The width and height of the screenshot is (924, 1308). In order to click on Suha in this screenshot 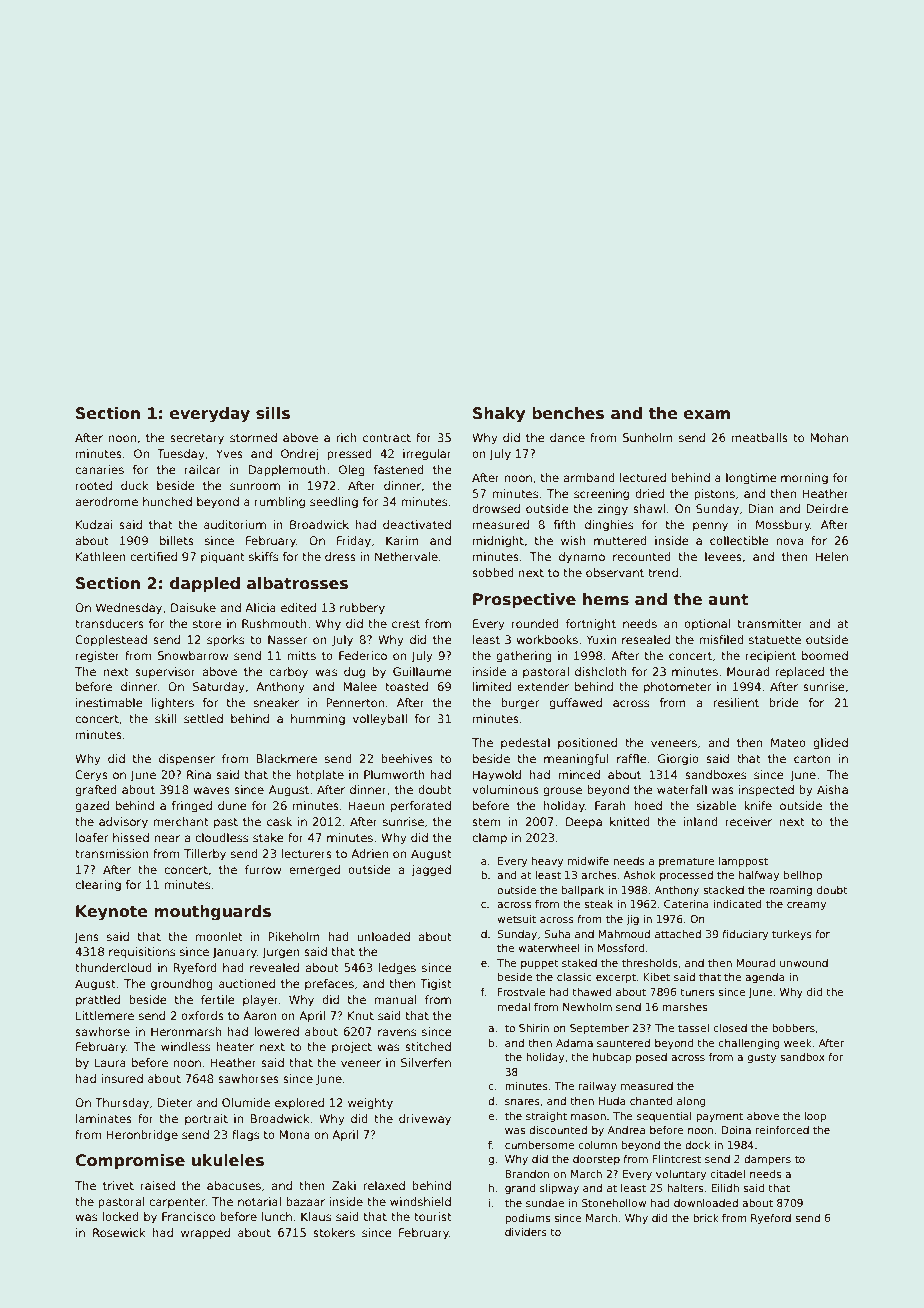, I will do `click(557, 934)`.
